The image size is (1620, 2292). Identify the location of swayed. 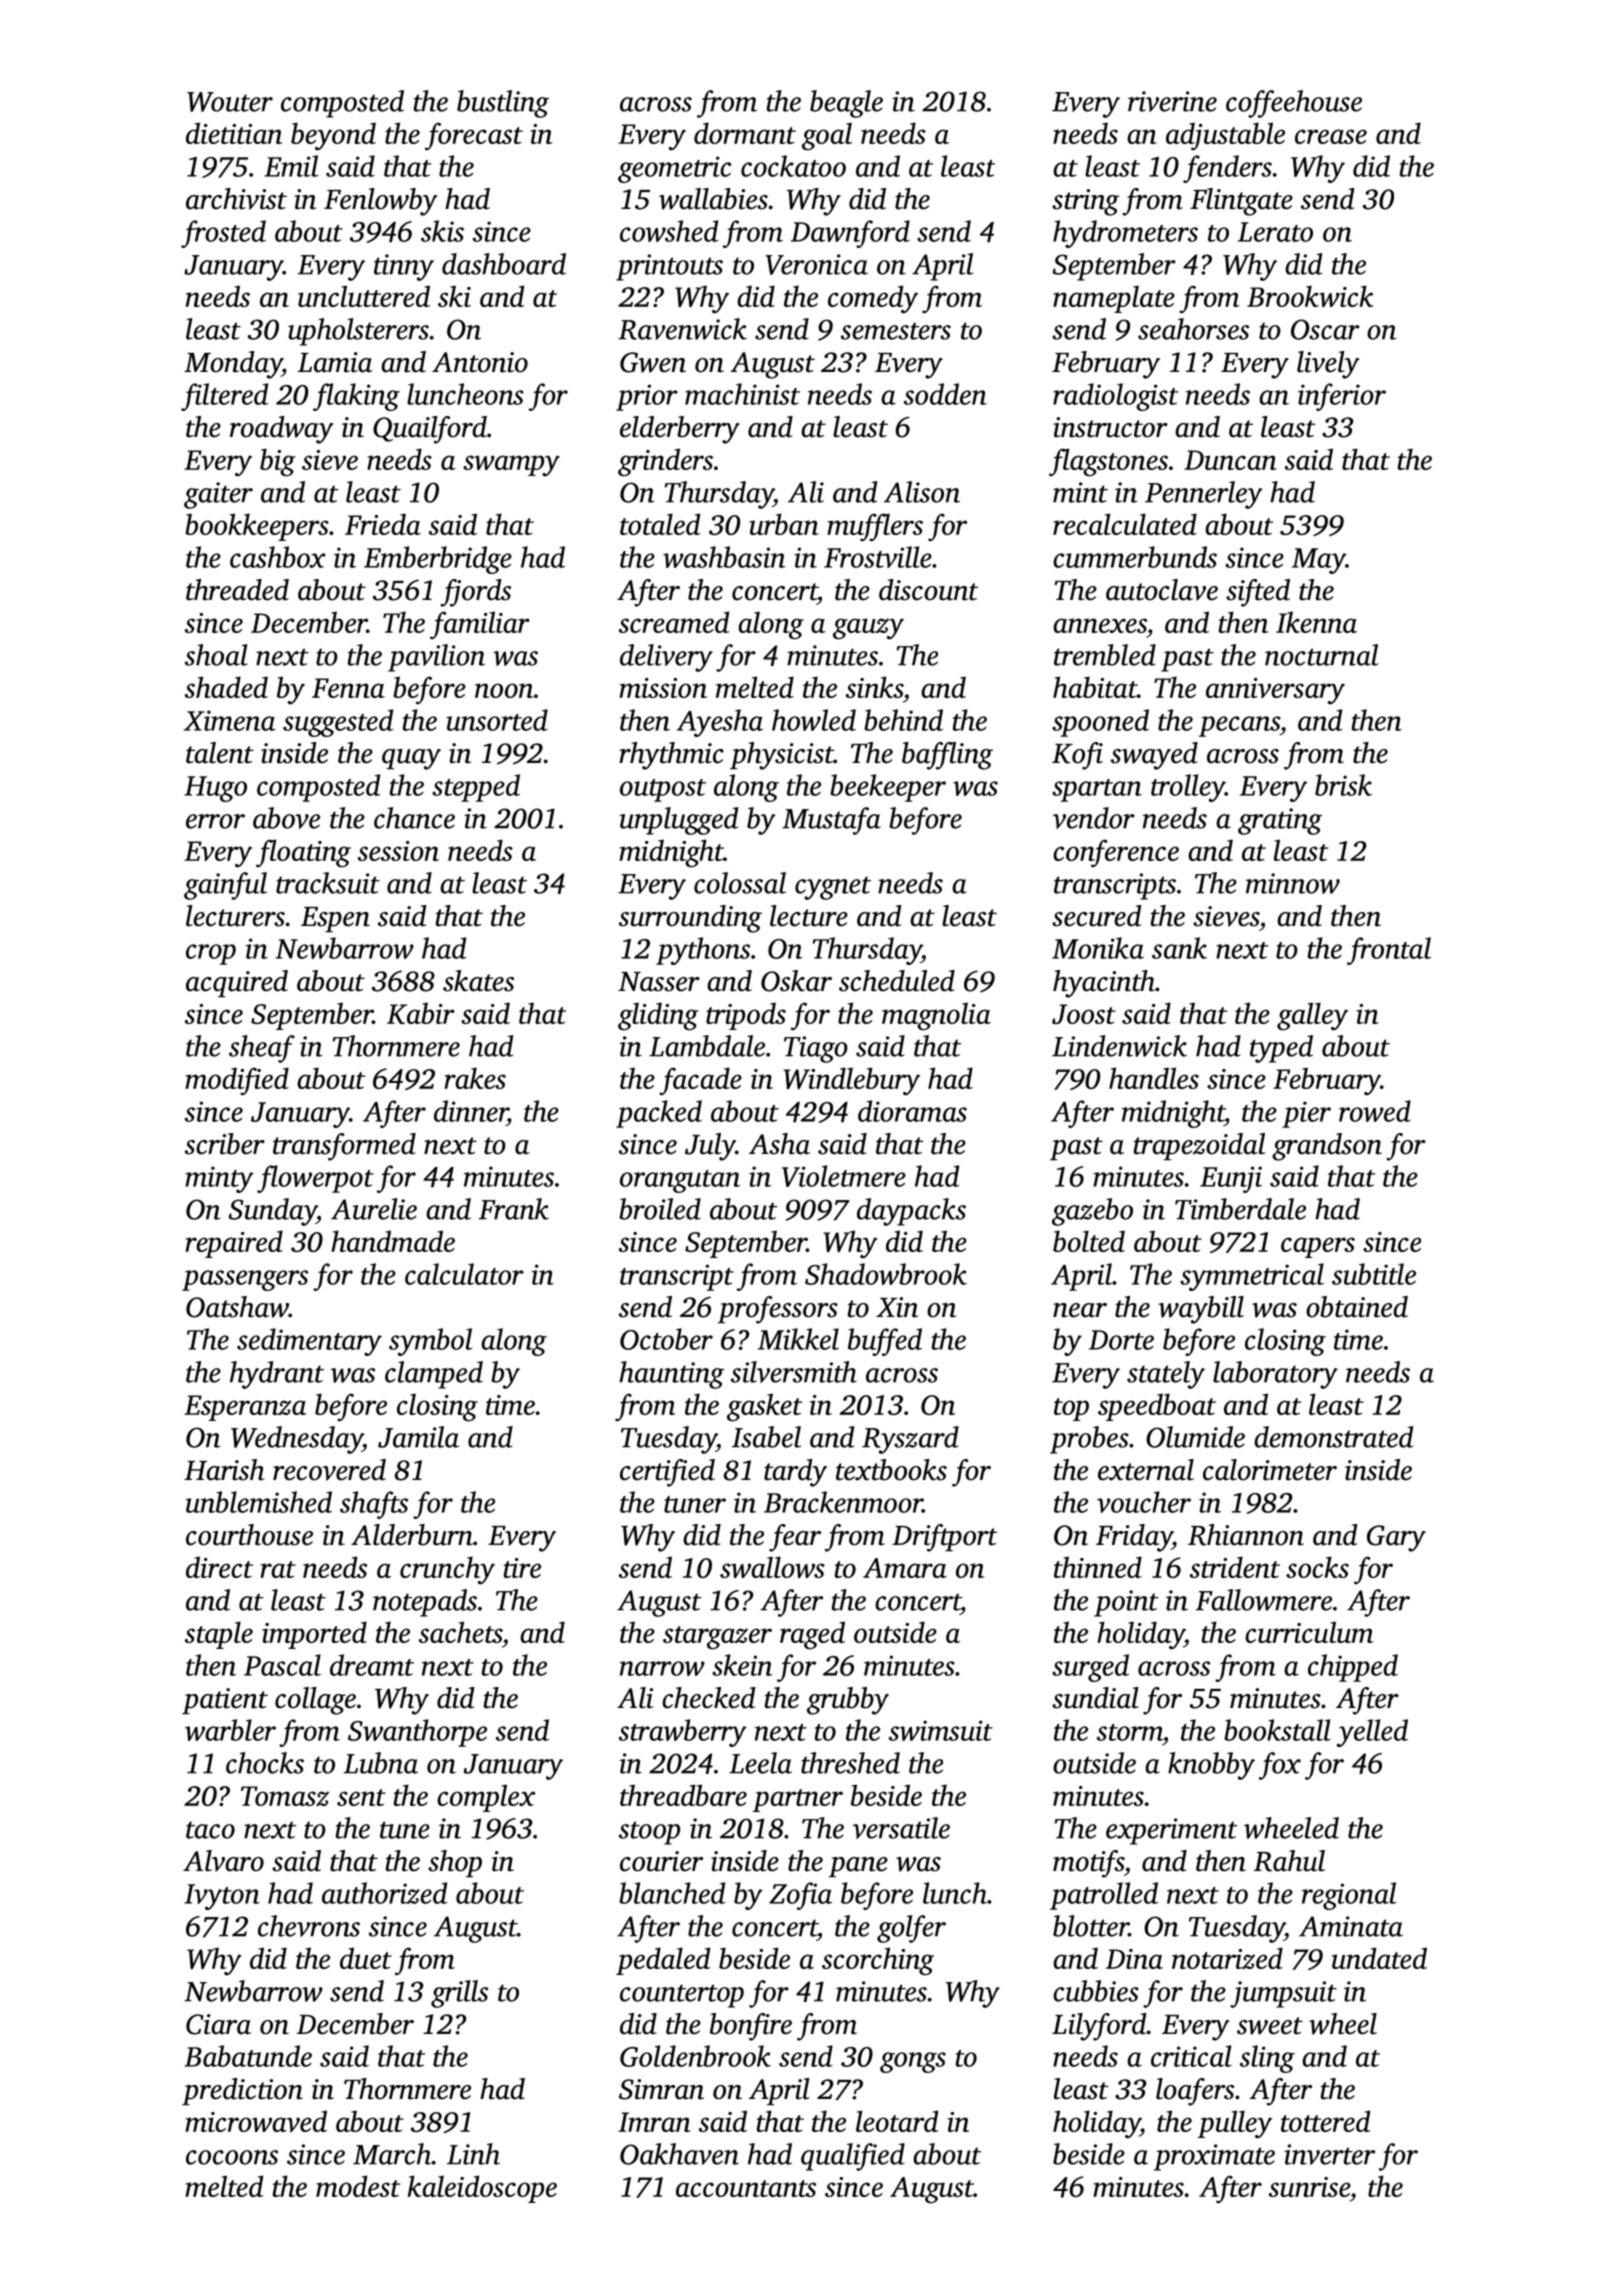
(1154, 756).
